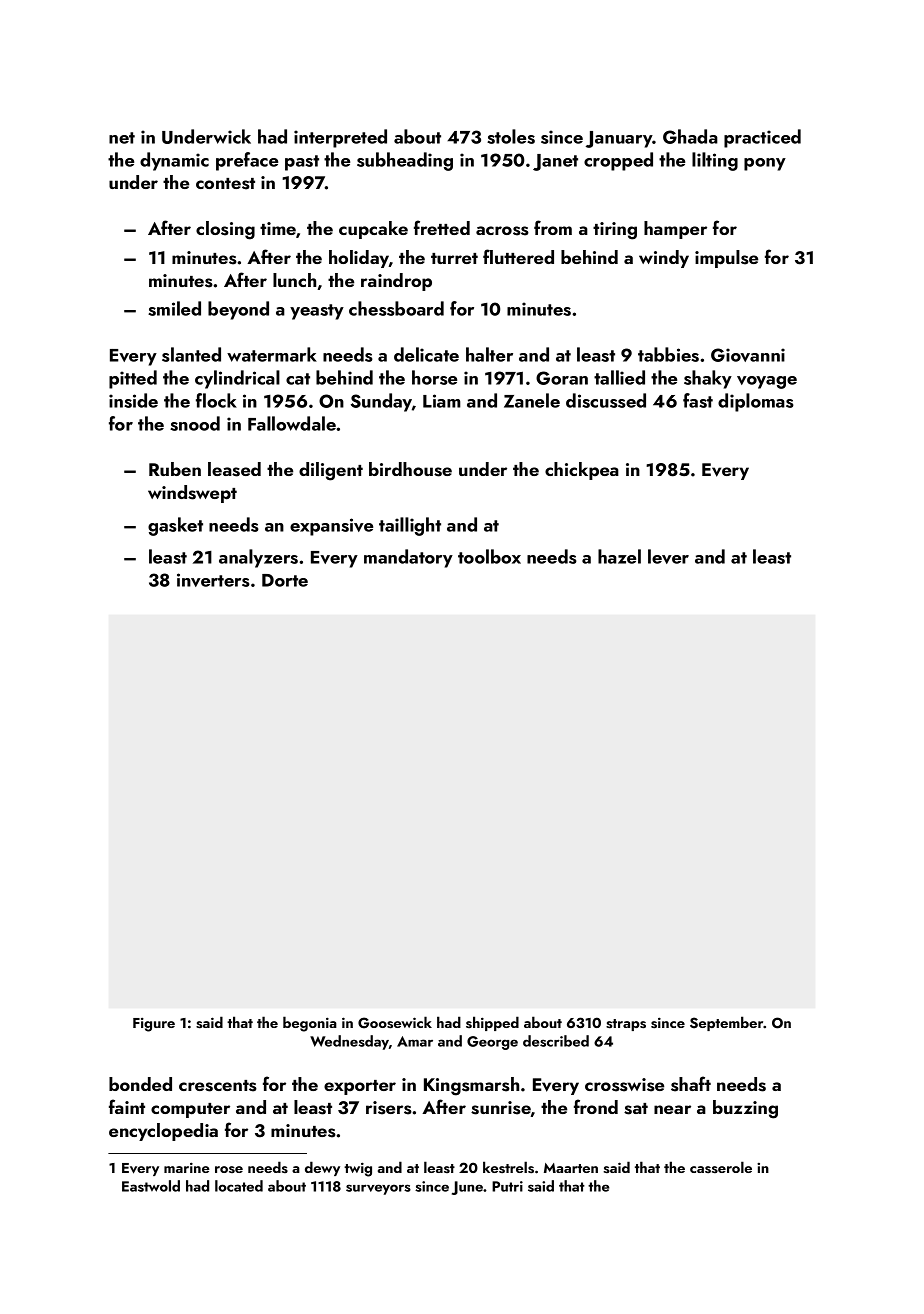  What do you see at coordinates (596, 1106) in the screenshot?
I see `frond` at bounding box center [596, 1106].
